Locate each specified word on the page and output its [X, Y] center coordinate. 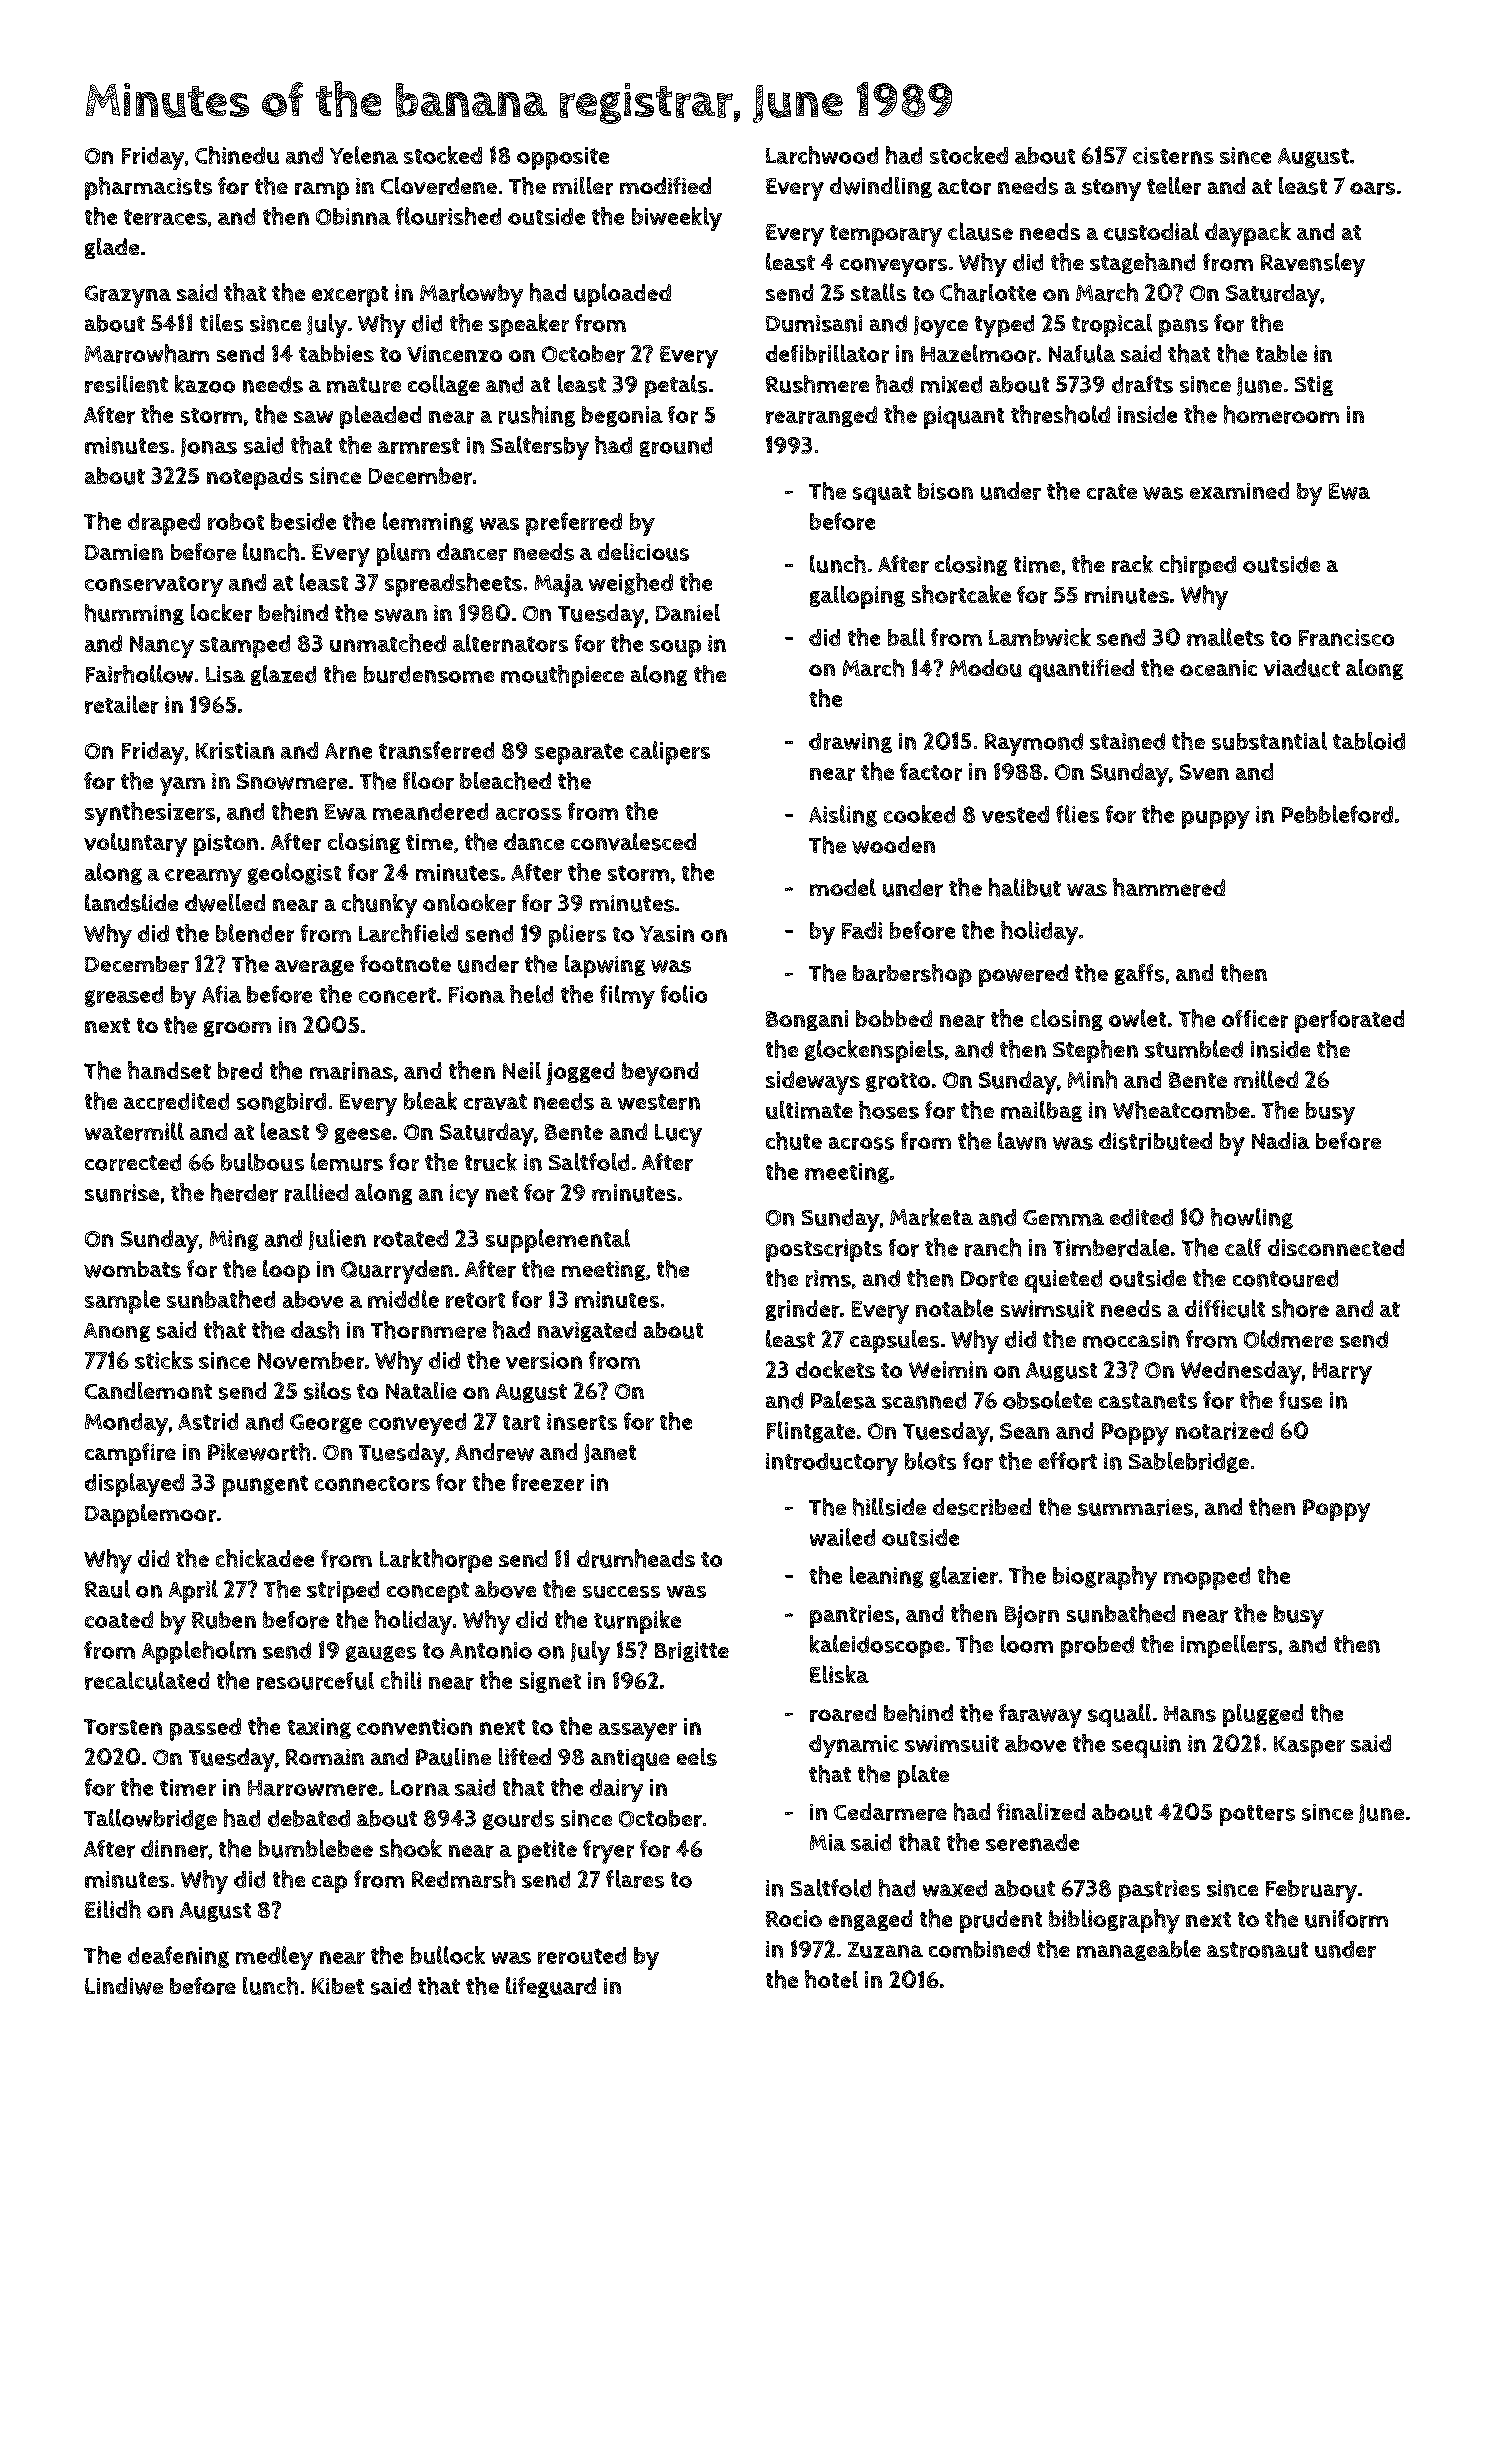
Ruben [224, 1620]
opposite [563, 158]
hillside [889, 1507]
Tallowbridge [150, 1819]
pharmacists [148, 188]
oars [1372, 188]
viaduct [1302, 668]
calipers [670, 753]
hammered [1169, 887]
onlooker [469, 903]
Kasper [1309, 1747]
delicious [643, 552]
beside [303, 521]
